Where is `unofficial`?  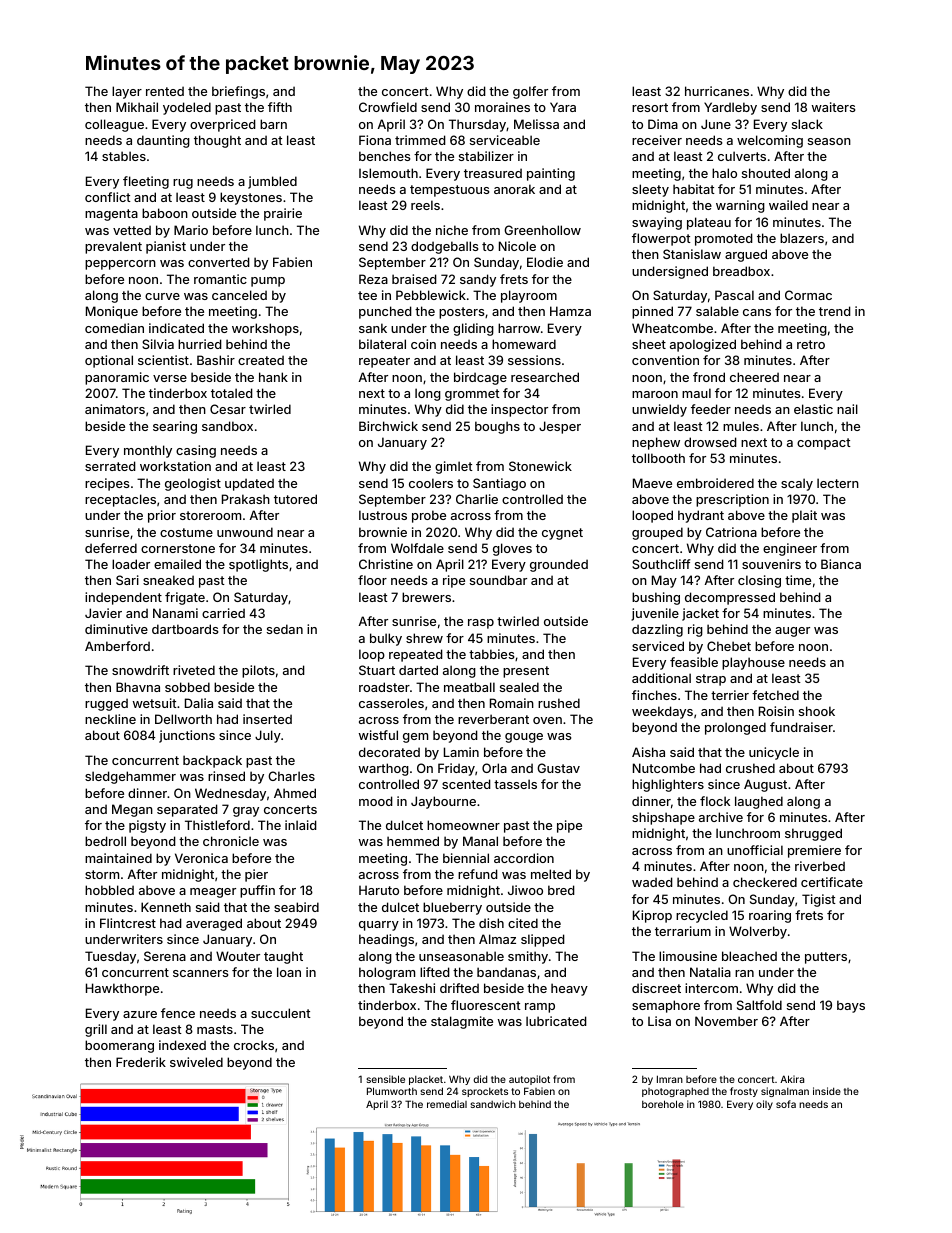
unofficial is located at coordinates (755, 850).
